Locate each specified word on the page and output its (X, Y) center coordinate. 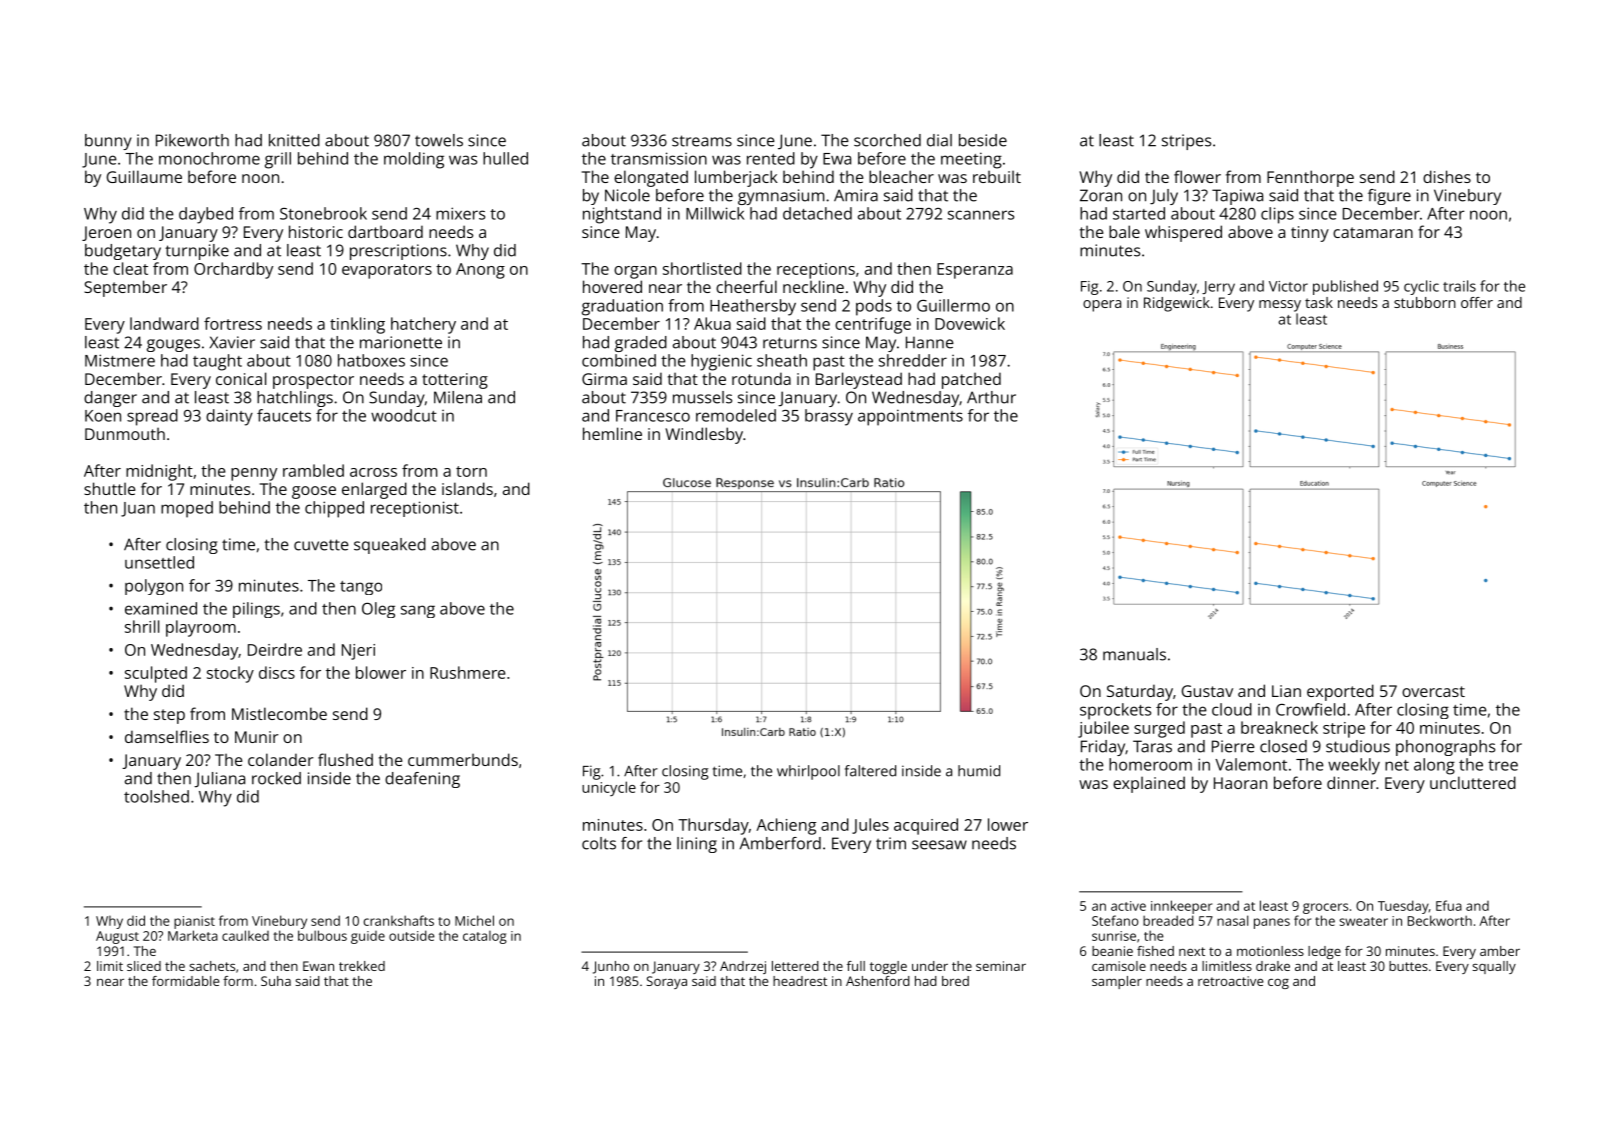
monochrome (209, 158)
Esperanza (975, 271)
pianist (194, 922)
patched (971, 380)
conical (241, 378)
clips (1277, 215)
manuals (1134, 654)
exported (1340, 692)
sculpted (156, 674)
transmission (659, 158)
